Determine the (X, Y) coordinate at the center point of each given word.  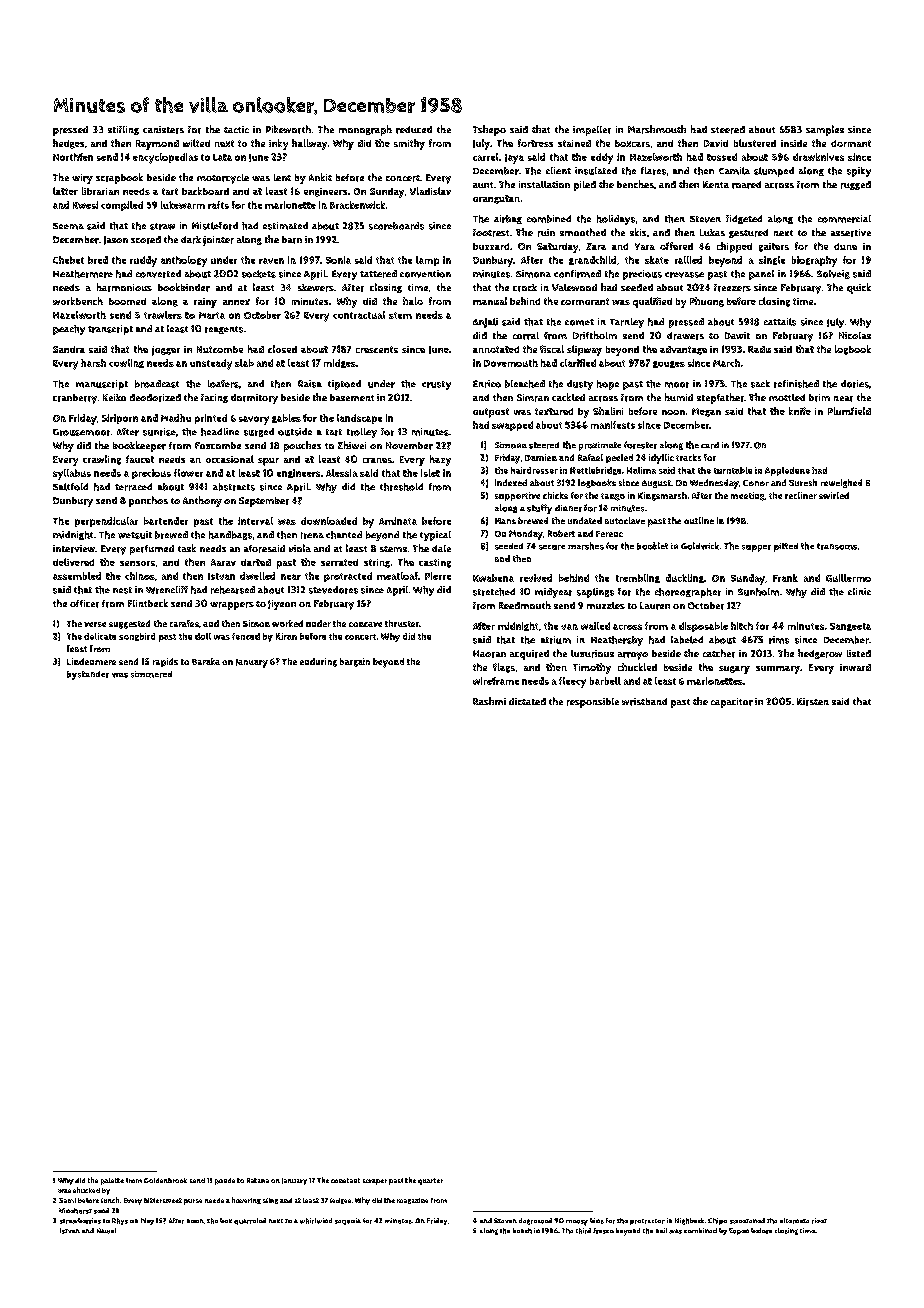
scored (146, 240)
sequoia (348, 1221)
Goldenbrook (165, 1180)
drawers (685, 336)
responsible (593, 703)
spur (268, 462)
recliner (801, 495)
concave (365, 624)
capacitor (732, 703)
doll (203, 636)
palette (112, 1181)
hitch (742, 626)
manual (490, 301)
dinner (568, 508)
